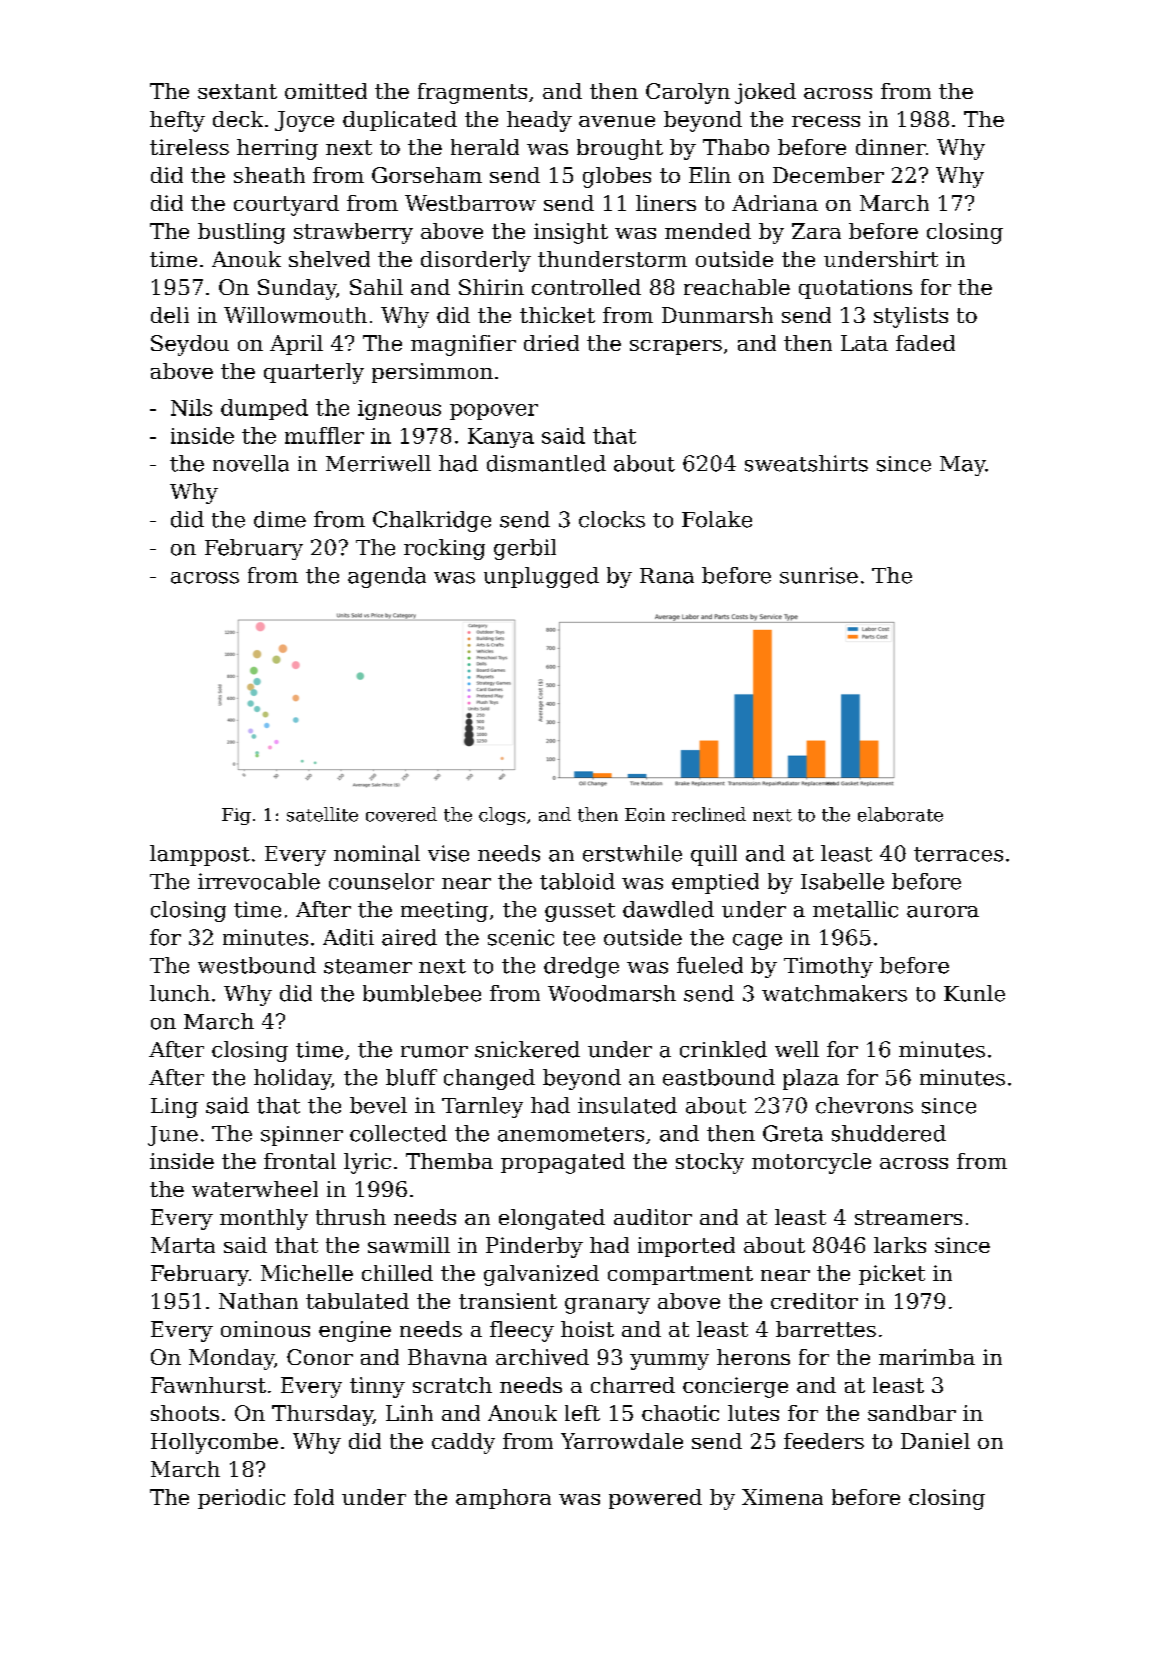 The image size is (1165, 1654). What do you see at coordinates (891, 147) in the screenshot?
I see `dinner` at bounding box center [891, 147].
